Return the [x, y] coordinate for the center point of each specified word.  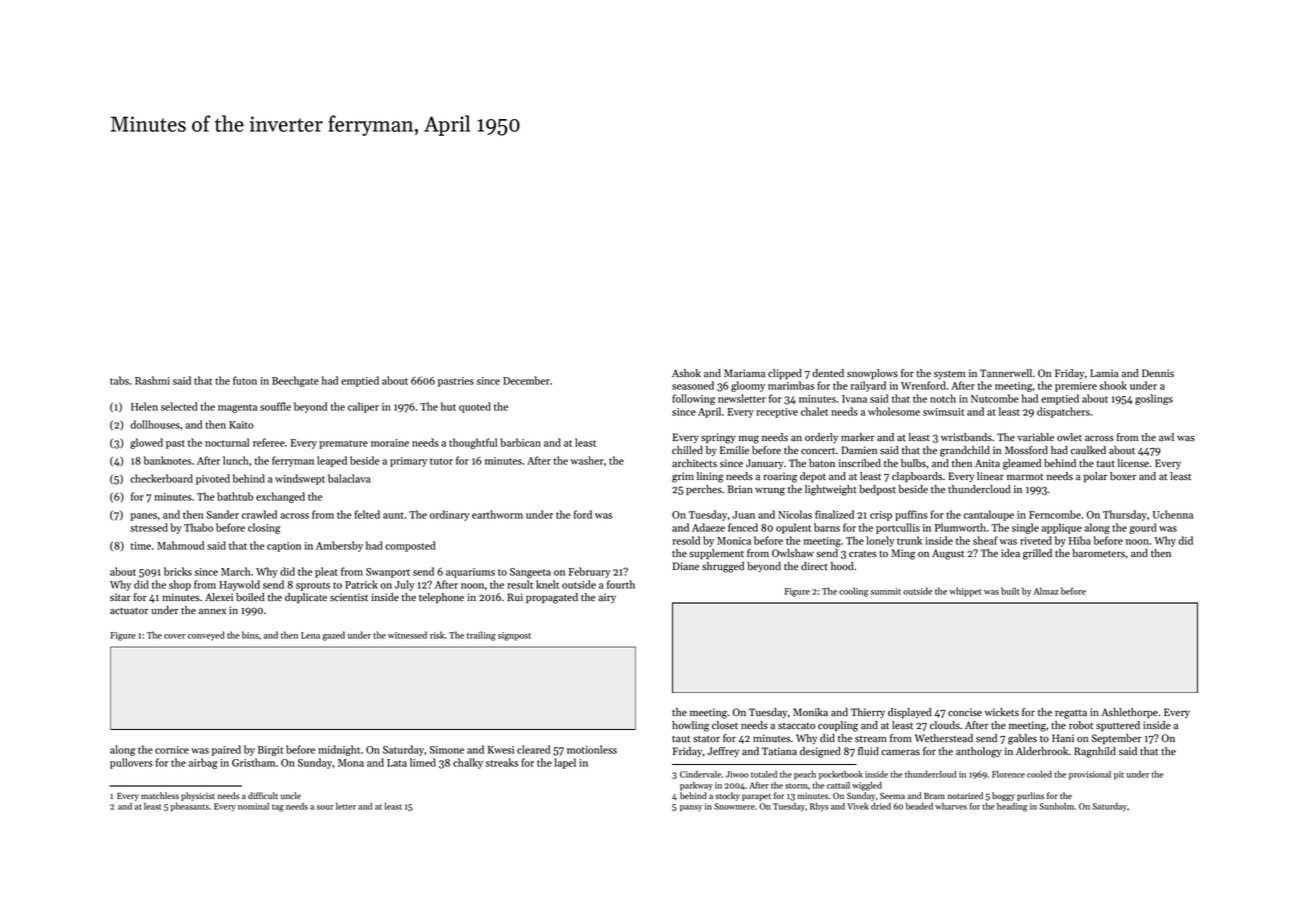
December [526, 380]
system [949, 375]
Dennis [1158, 373]
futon [245, 380]
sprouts [313, 586]
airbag [203, 763]
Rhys [819, 807]
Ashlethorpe [1129, 713]
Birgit [270, 751]
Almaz [1046, 591]
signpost [514, 636]
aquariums [470, 573]
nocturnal [227, 442]
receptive [777, 413]
